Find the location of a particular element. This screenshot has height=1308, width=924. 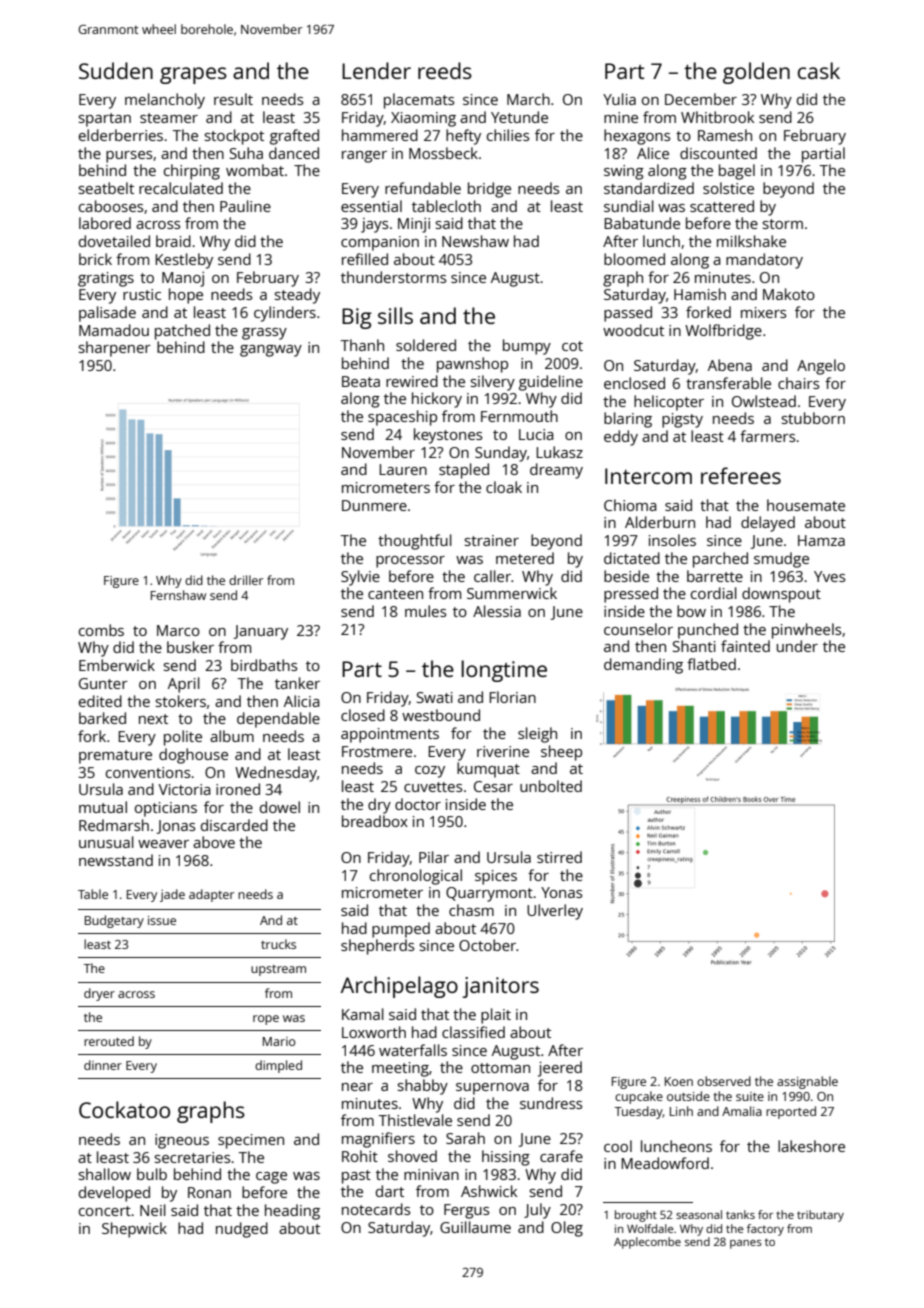

Fernshaw is located at coordinates (178, 595).
